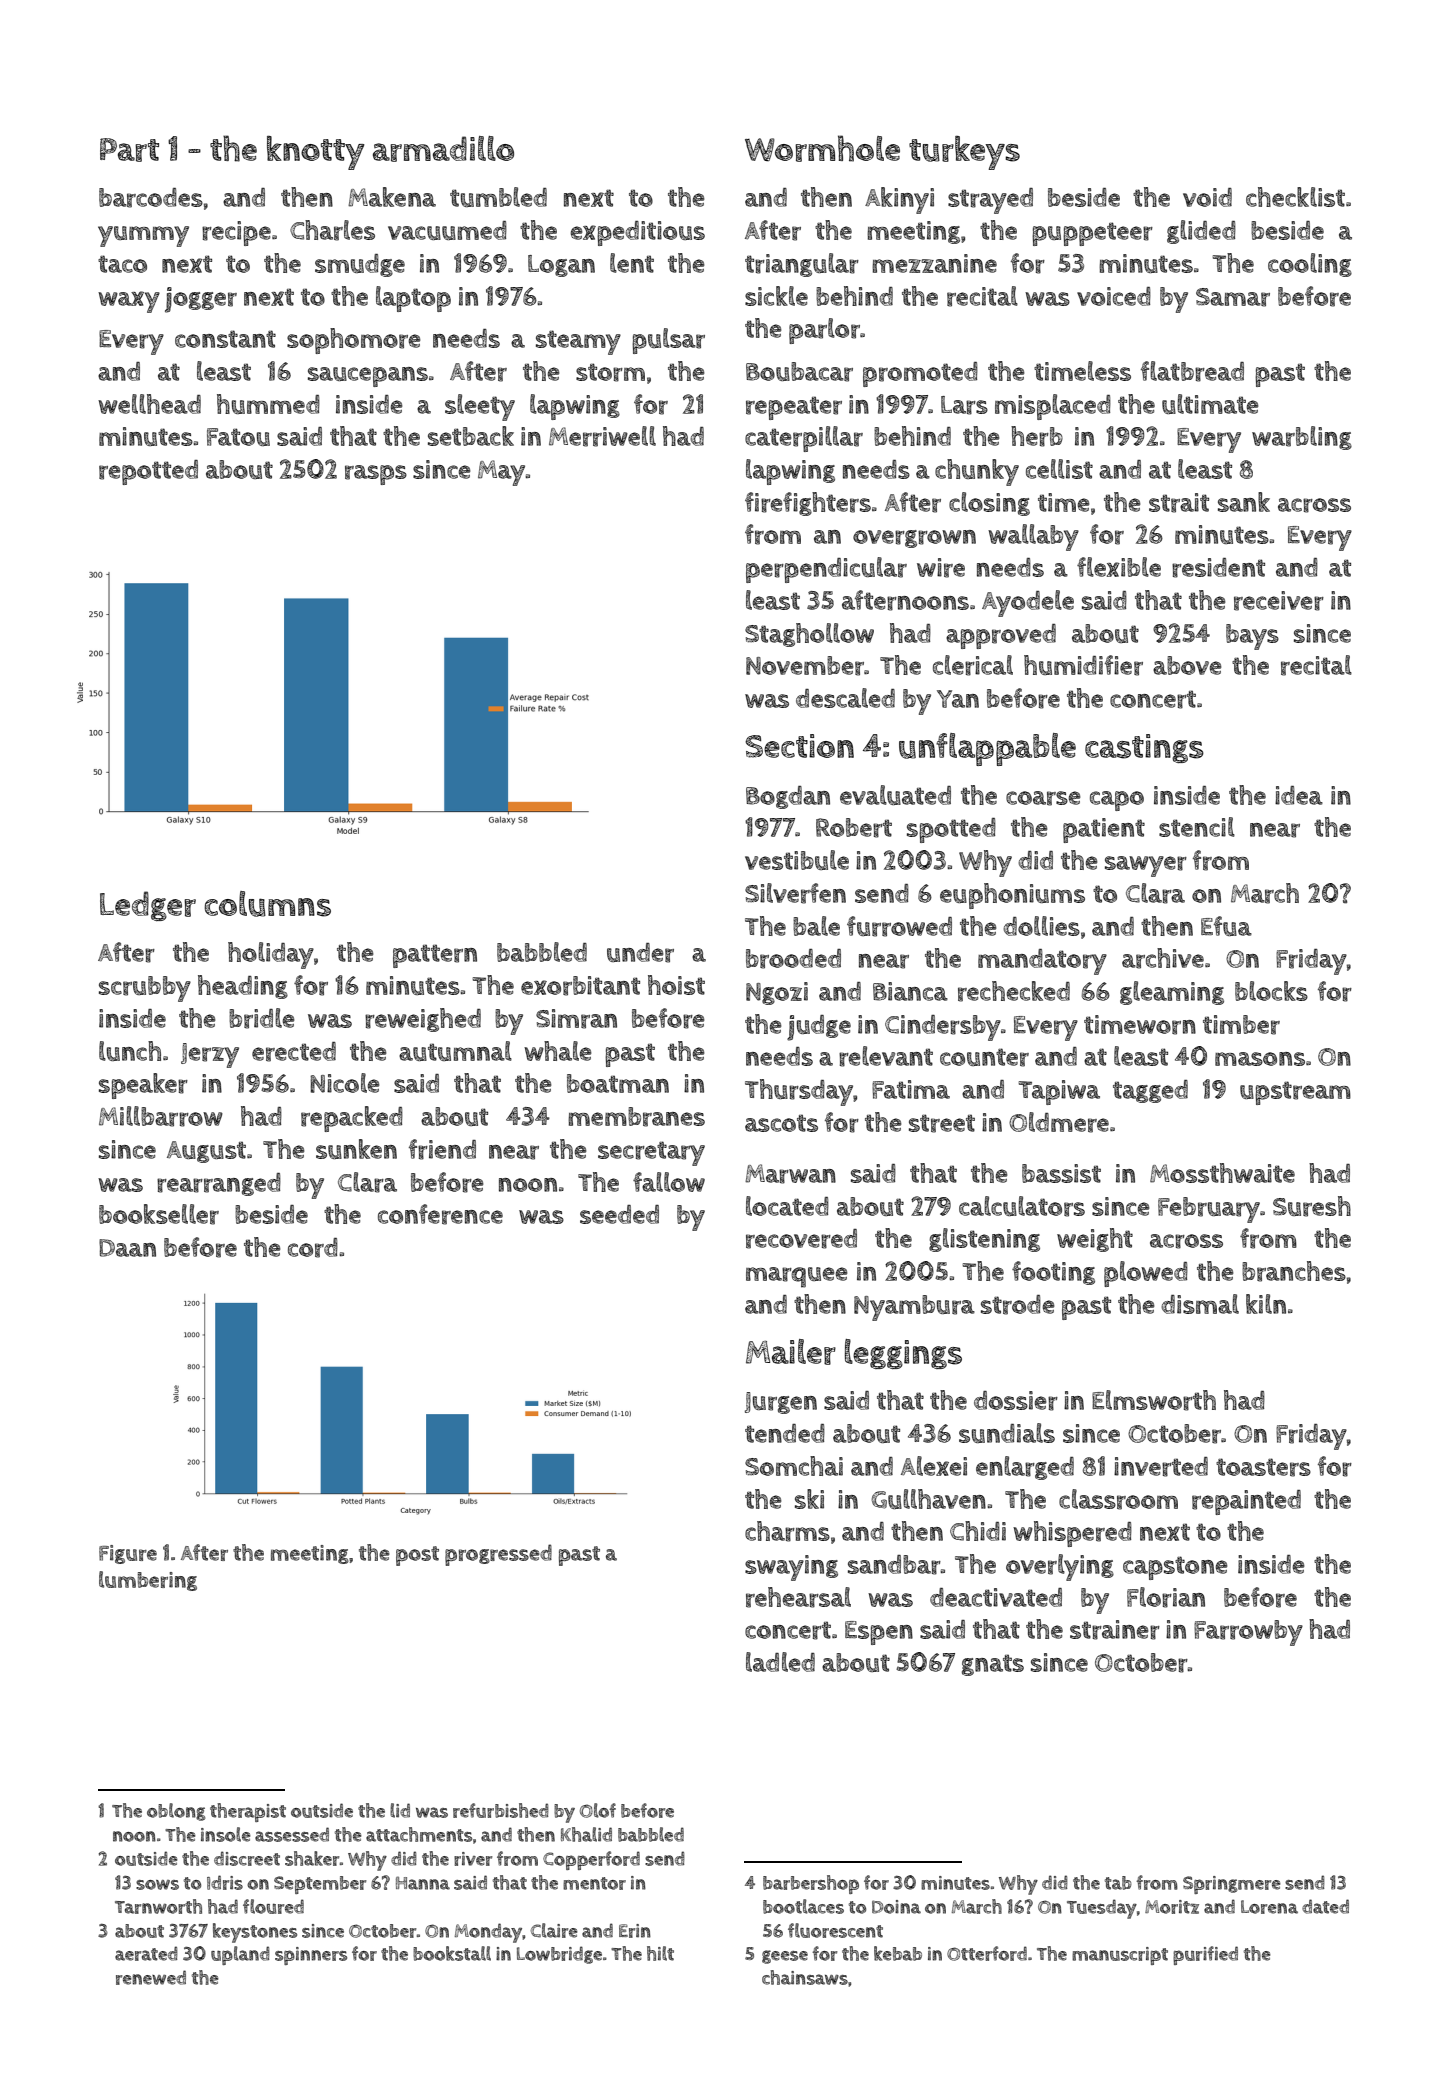 The height and width of the screenshot is (2100, 1450). I want to click on chainsaws, so click(805, 1977).
